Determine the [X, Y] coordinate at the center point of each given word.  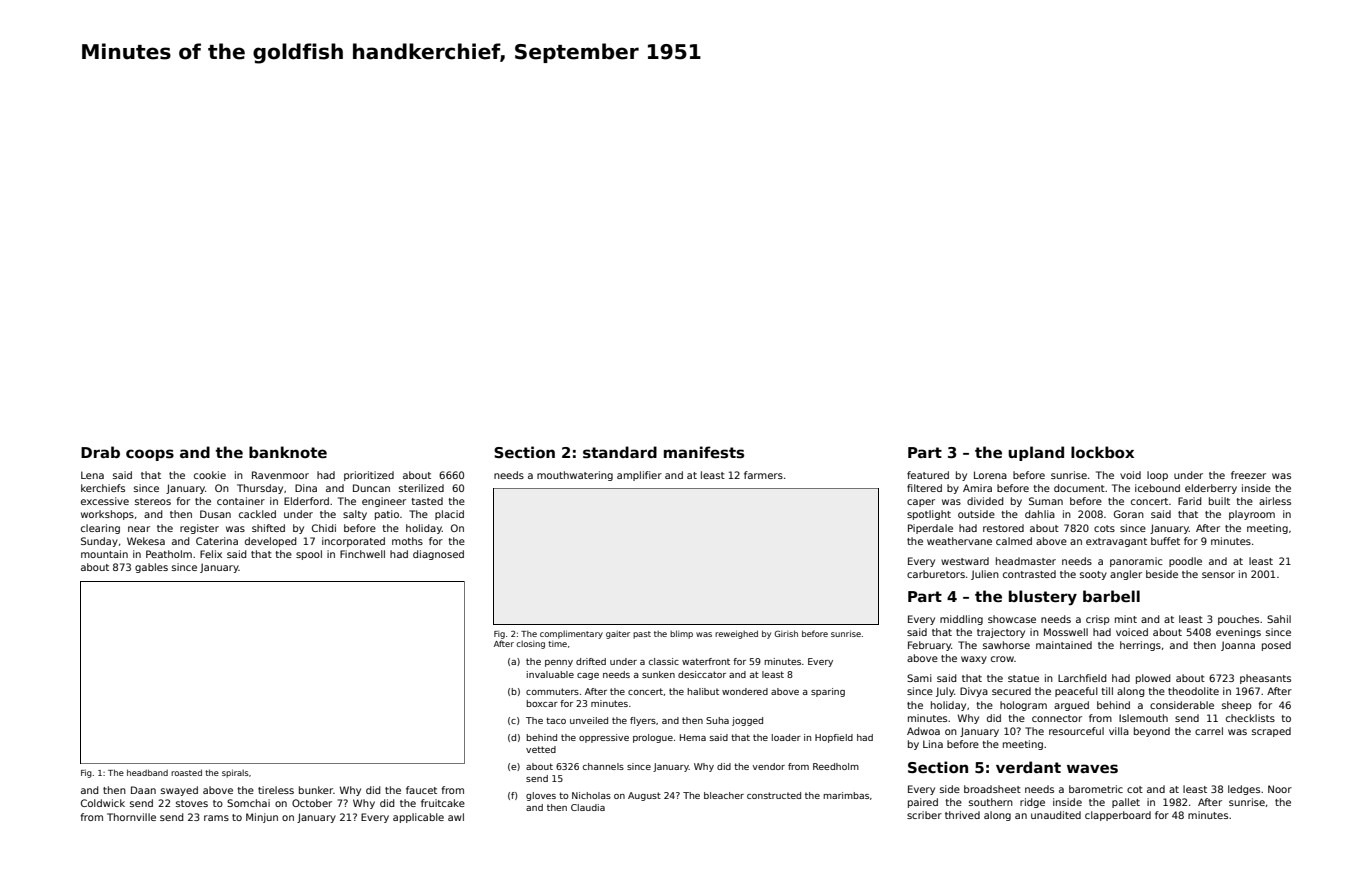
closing [530, 645]
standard [620, 452]
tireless [276, 790]
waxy [974, 660]
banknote [288, 452]
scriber [924, 815]
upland [1036, 453]
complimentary [571, 634]
